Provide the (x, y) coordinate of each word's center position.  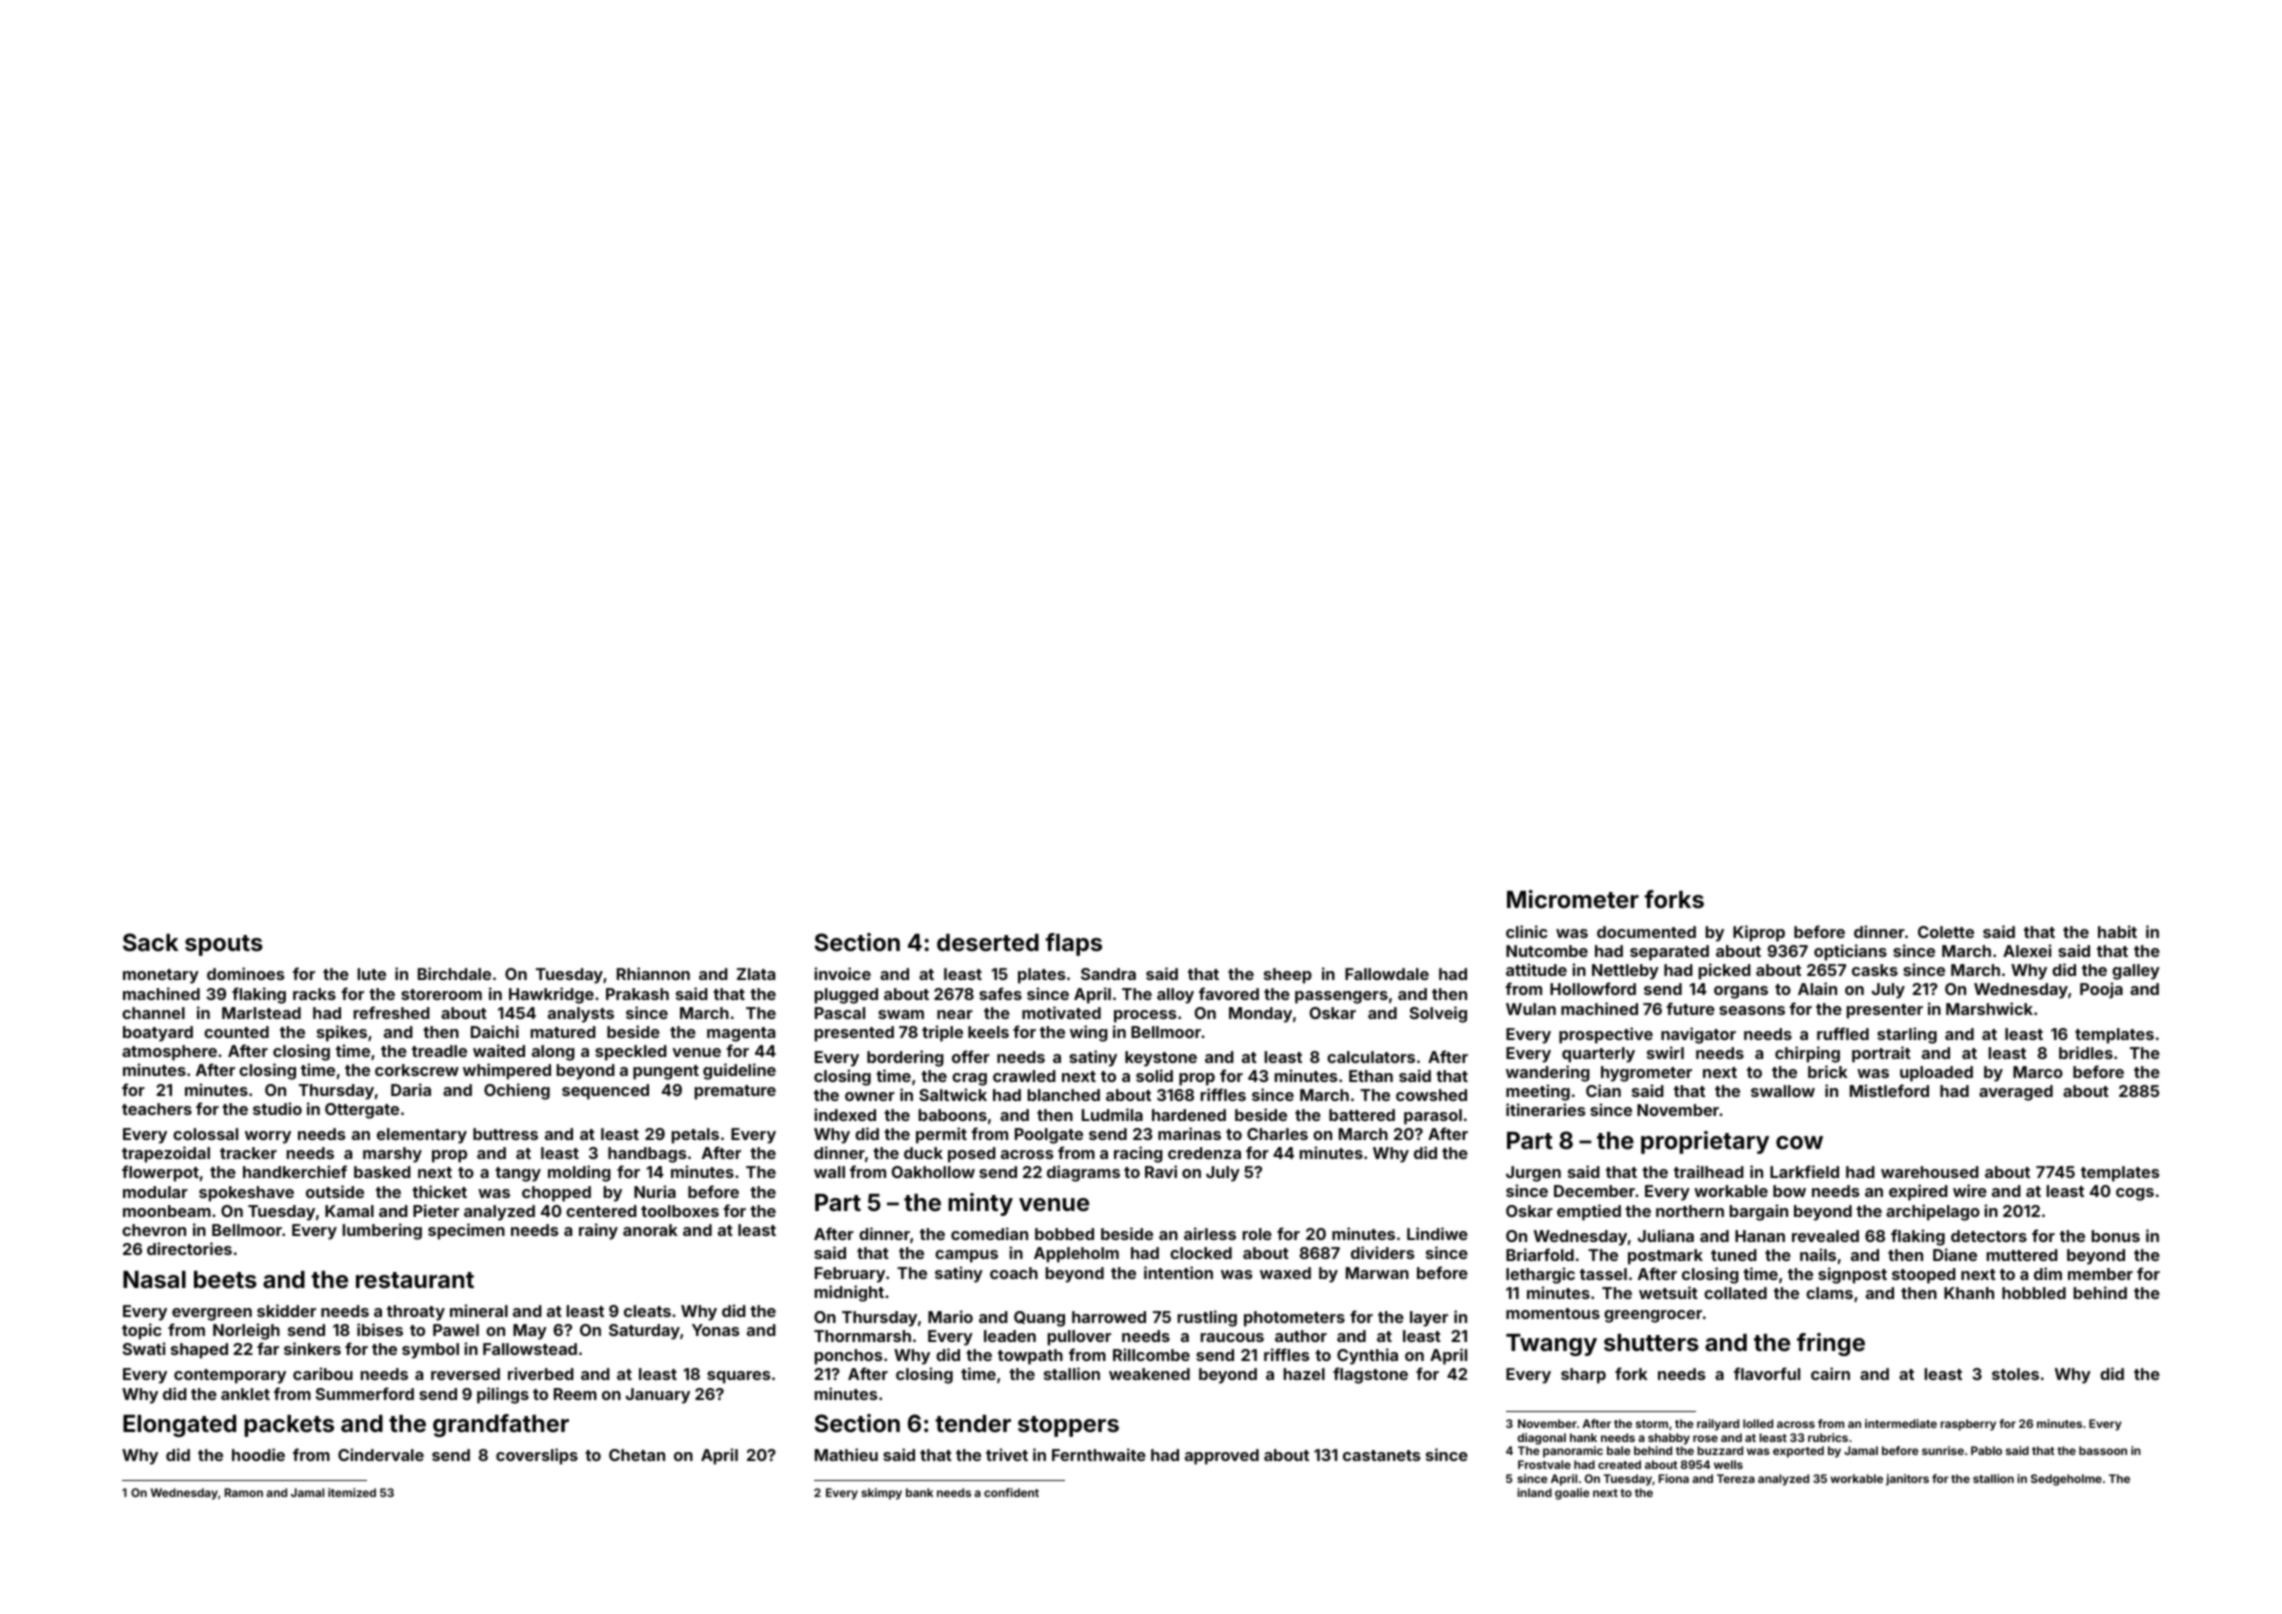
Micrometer (1573, 899)
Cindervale (381, 1454)
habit (2117, 931)
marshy (392, 1155)
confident (1011, 1492)
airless (1210, 1233)
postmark (1665, 1257)
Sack (151, 942)
